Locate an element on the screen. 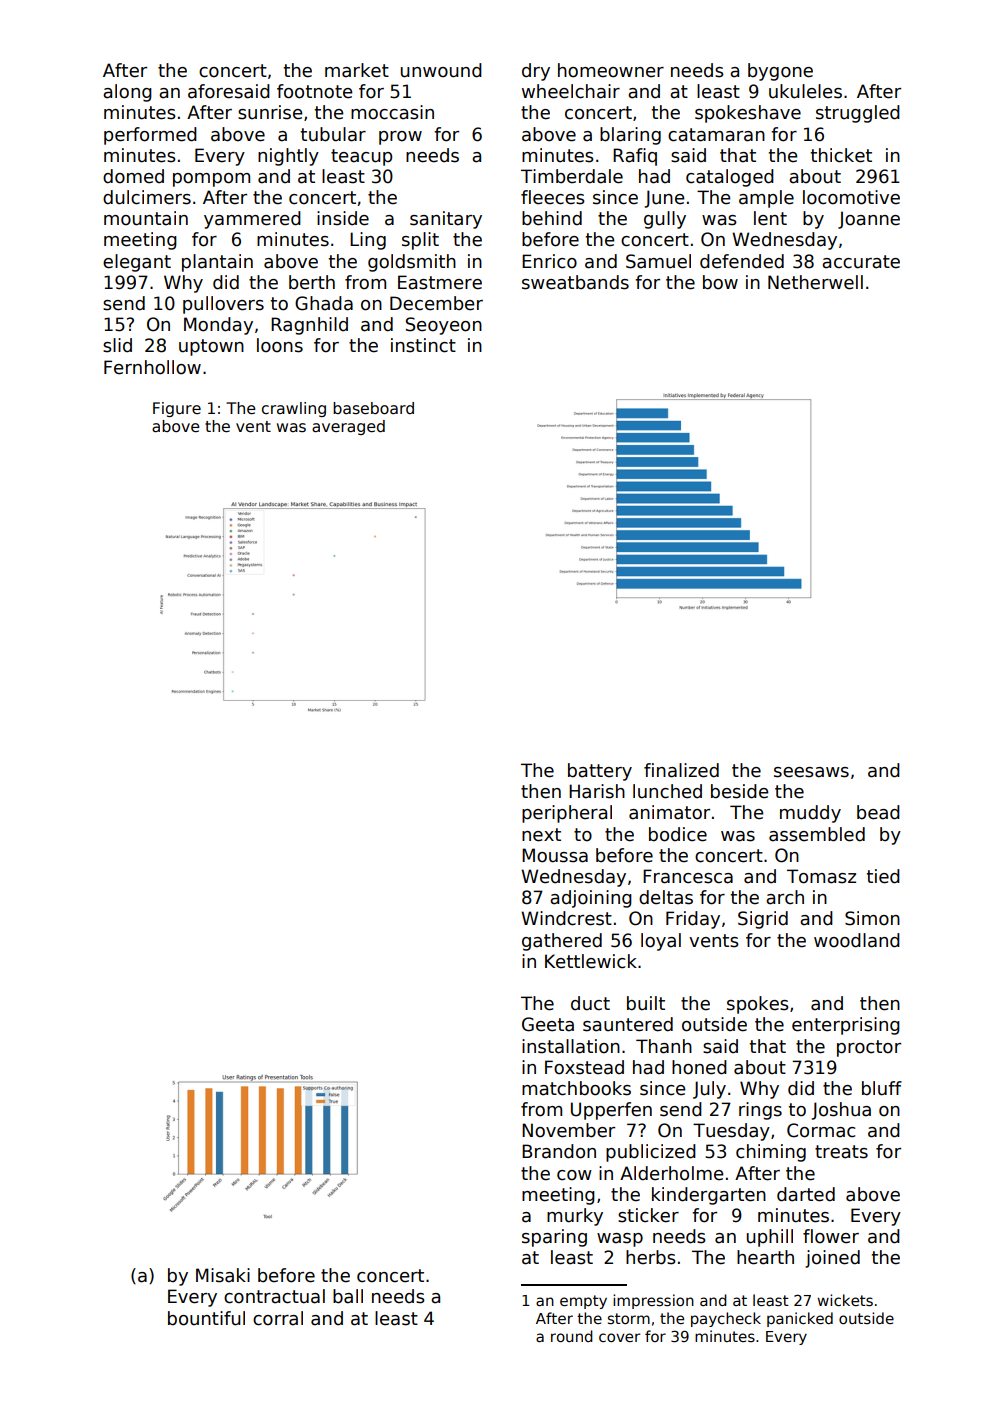 This screenshot has height=1426, width=1004. baseboard is located at coordinates (373, 408).
